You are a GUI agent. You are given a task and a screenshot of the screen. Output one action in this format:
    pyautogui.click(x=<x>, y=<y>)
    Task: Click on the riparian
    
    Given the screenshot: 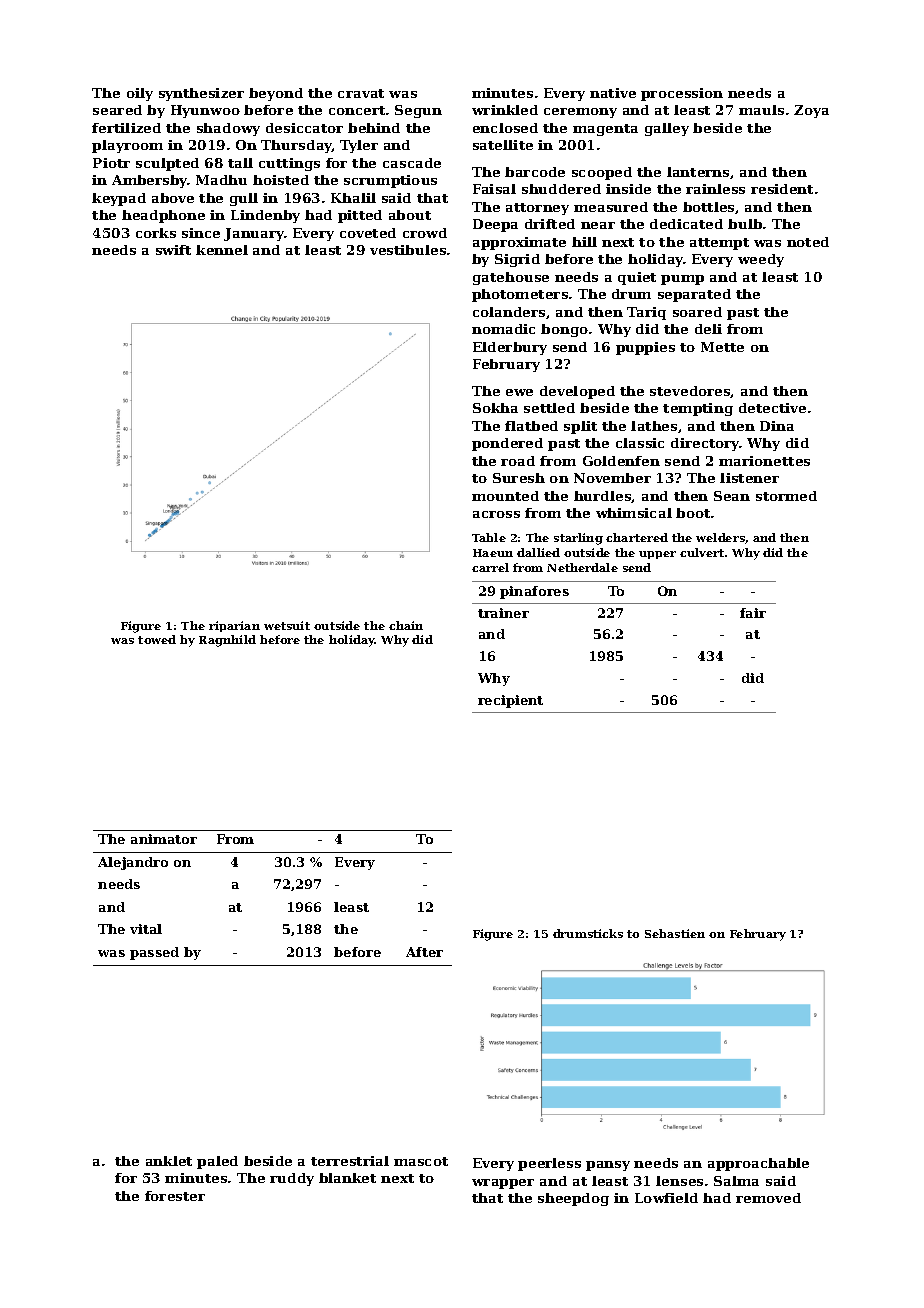 What is the action you would take?
    pyautogui.click(x=234, y=626)
